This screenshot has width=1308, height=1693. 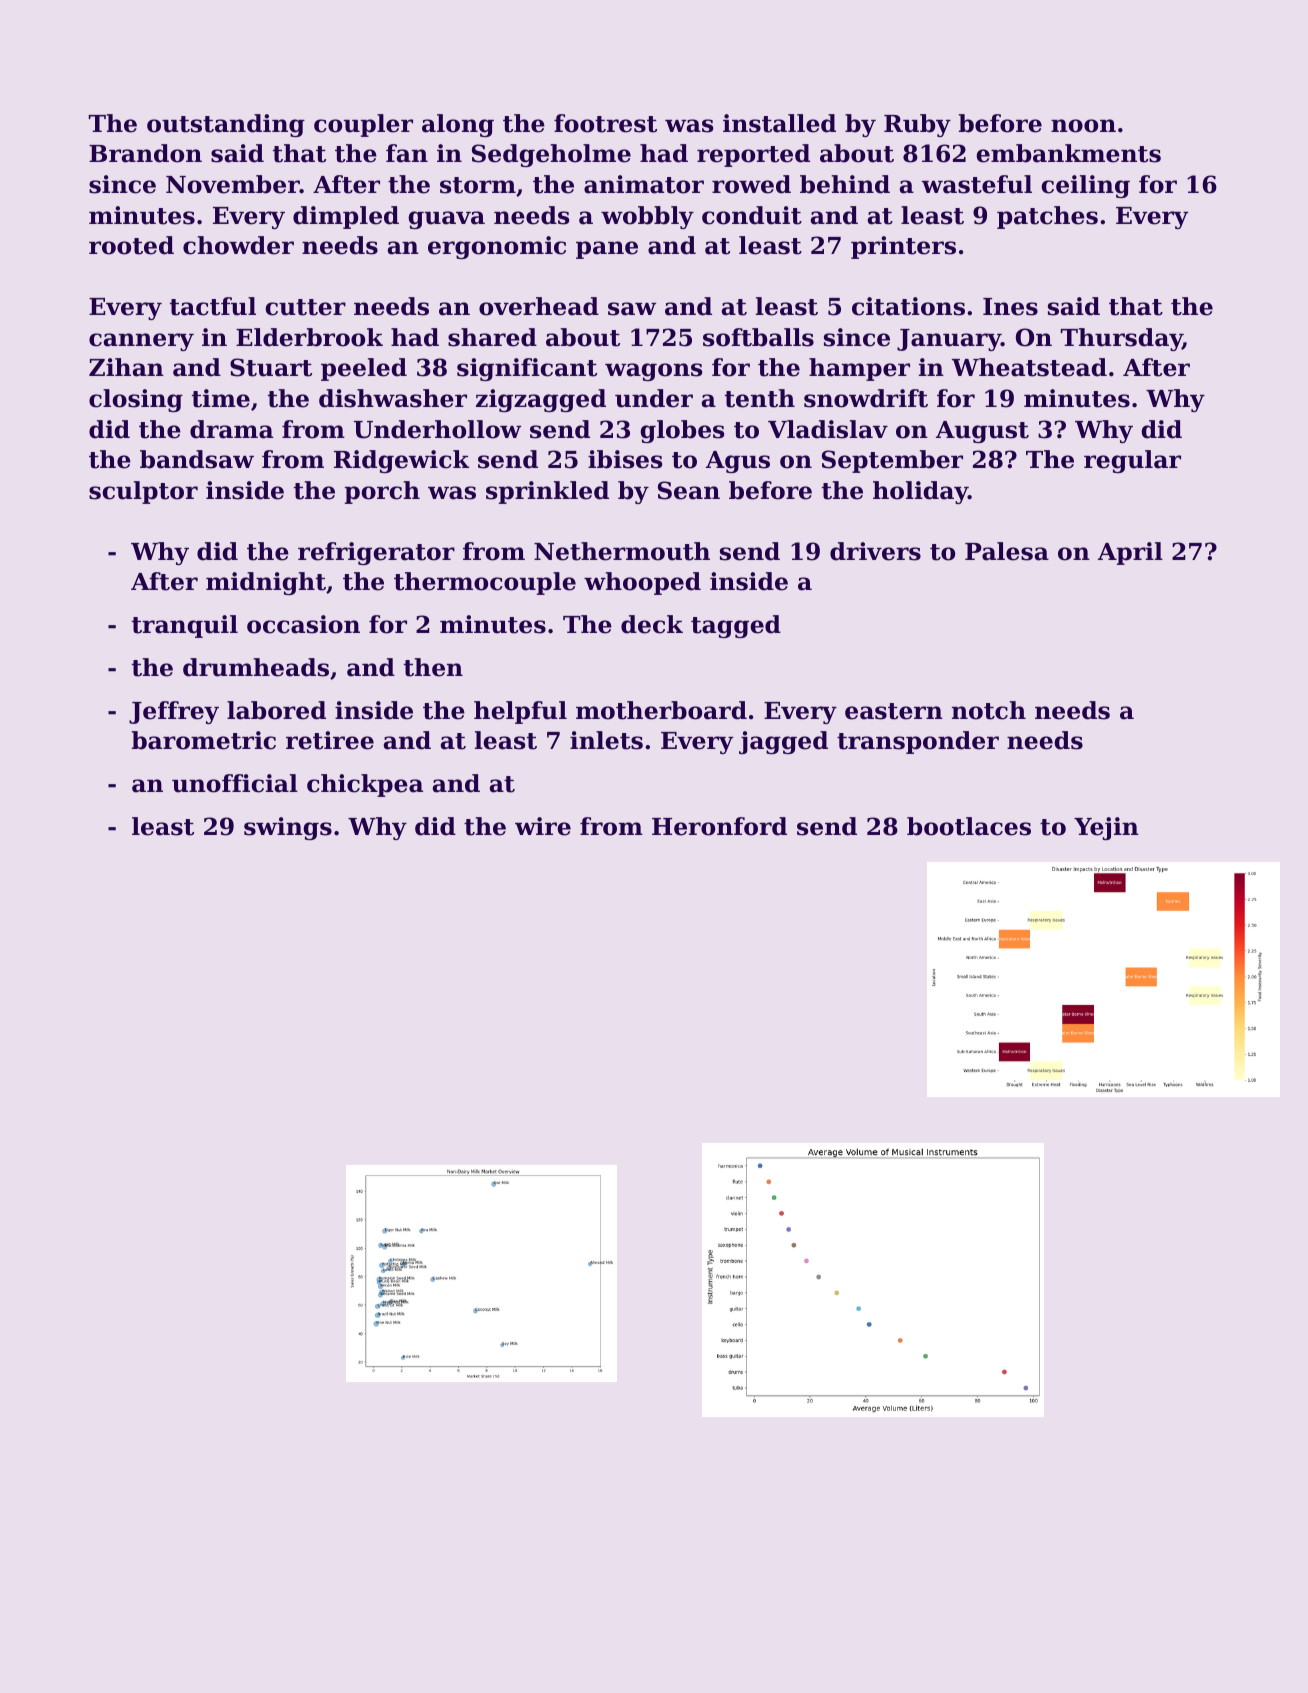 What do you see at coordinates (738, 462) in the screenshot?
I see `Agus` at bounding box center [738, 462].
